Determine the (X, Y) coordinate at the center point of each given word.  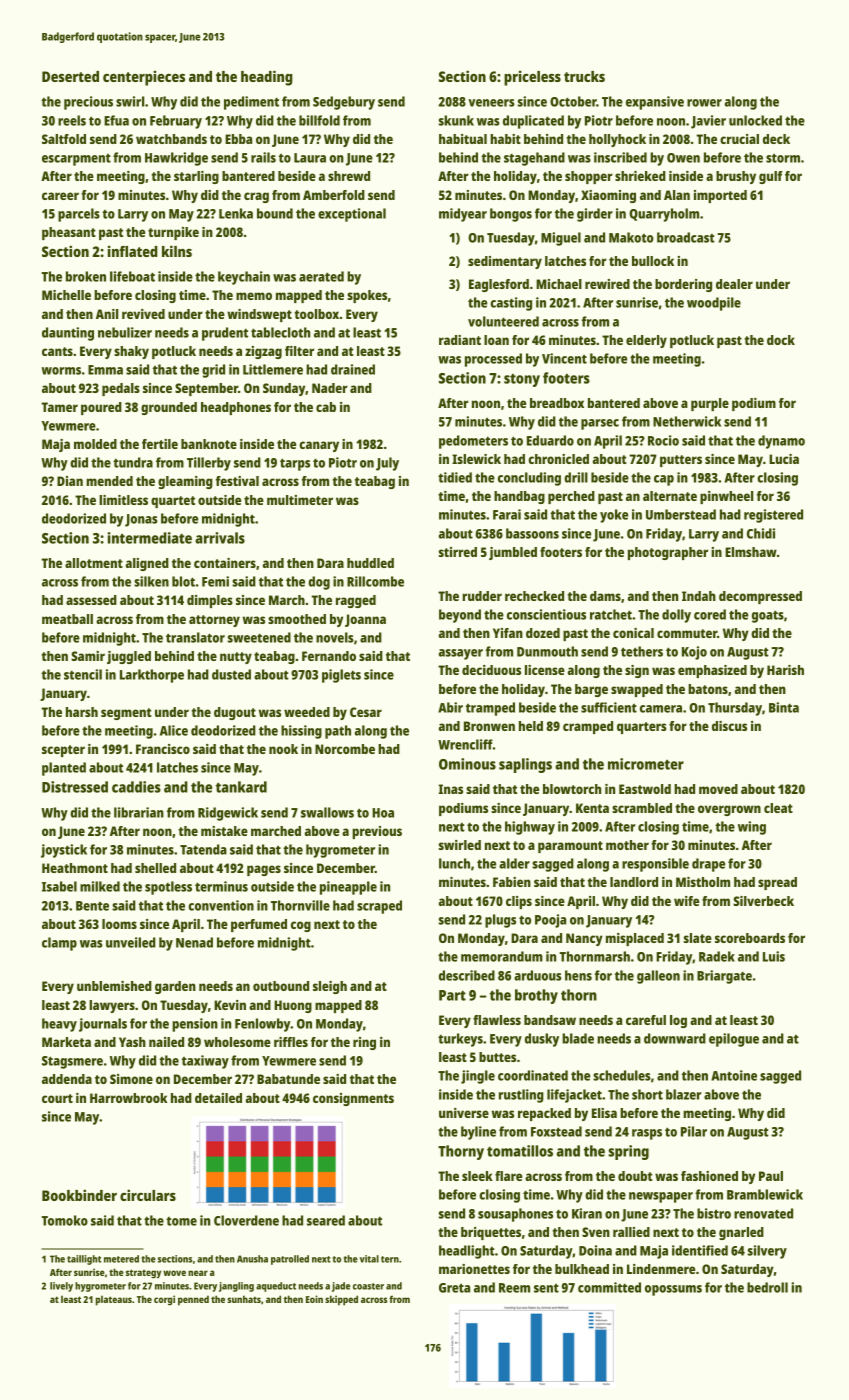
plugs (500, 921)
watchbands (171, 139)
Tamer (59, 407)
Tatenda (203, 849)
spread (777, 883)
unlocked (755, 120)
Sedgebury (344, 103)
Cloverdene (246, 1220)
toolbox (317, 314)
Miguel (561, 239)
